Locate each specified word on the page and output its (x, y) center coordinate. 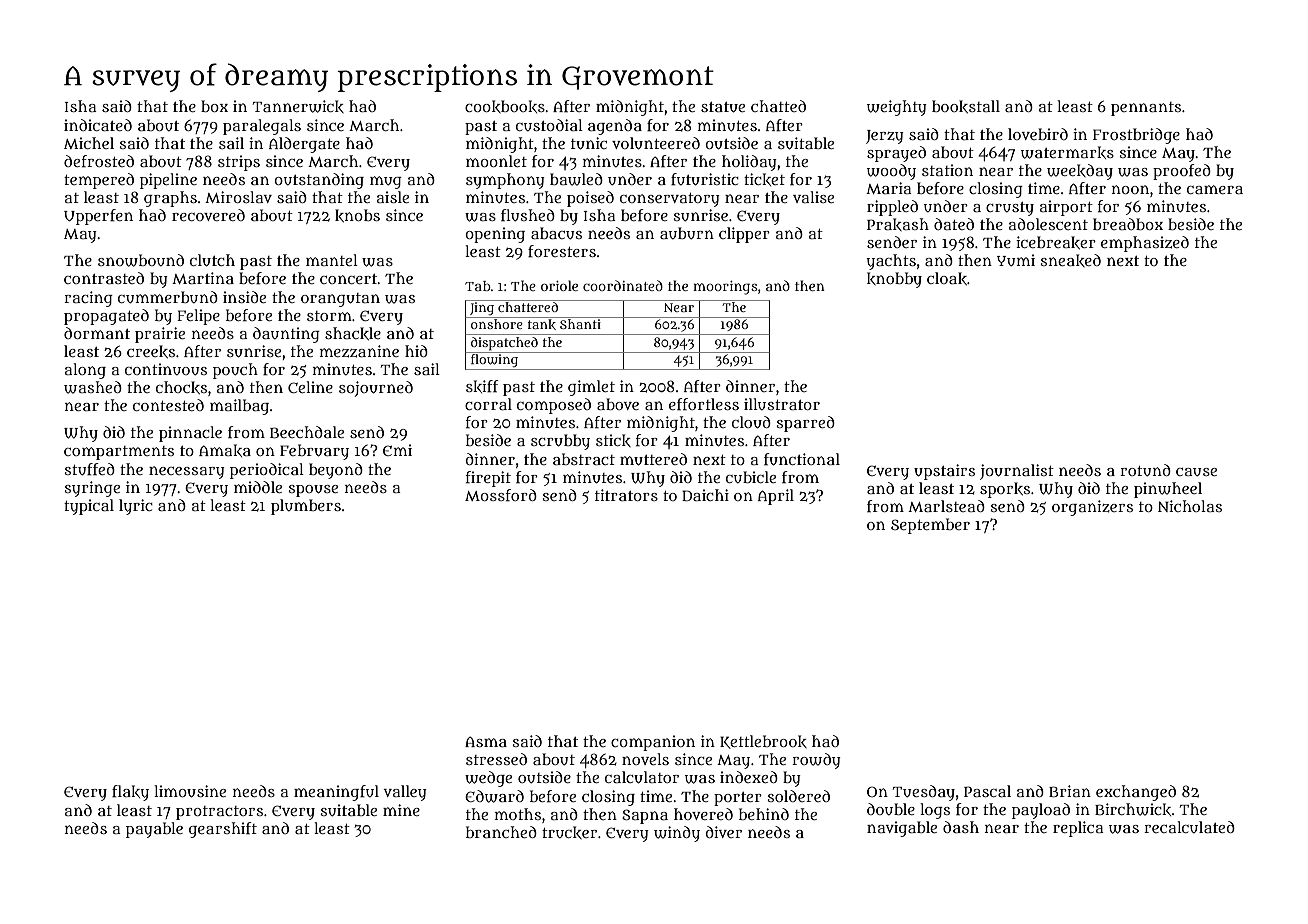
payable (154, 830)
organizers (1092, 508)
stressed (496, 759)
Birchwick (1133, 809)
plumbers (306, 507)
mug (386, 182)
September (930, 526)
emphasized (1145, 244)
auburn (687, 233)
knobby (894, 280)
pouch (235, 371)
